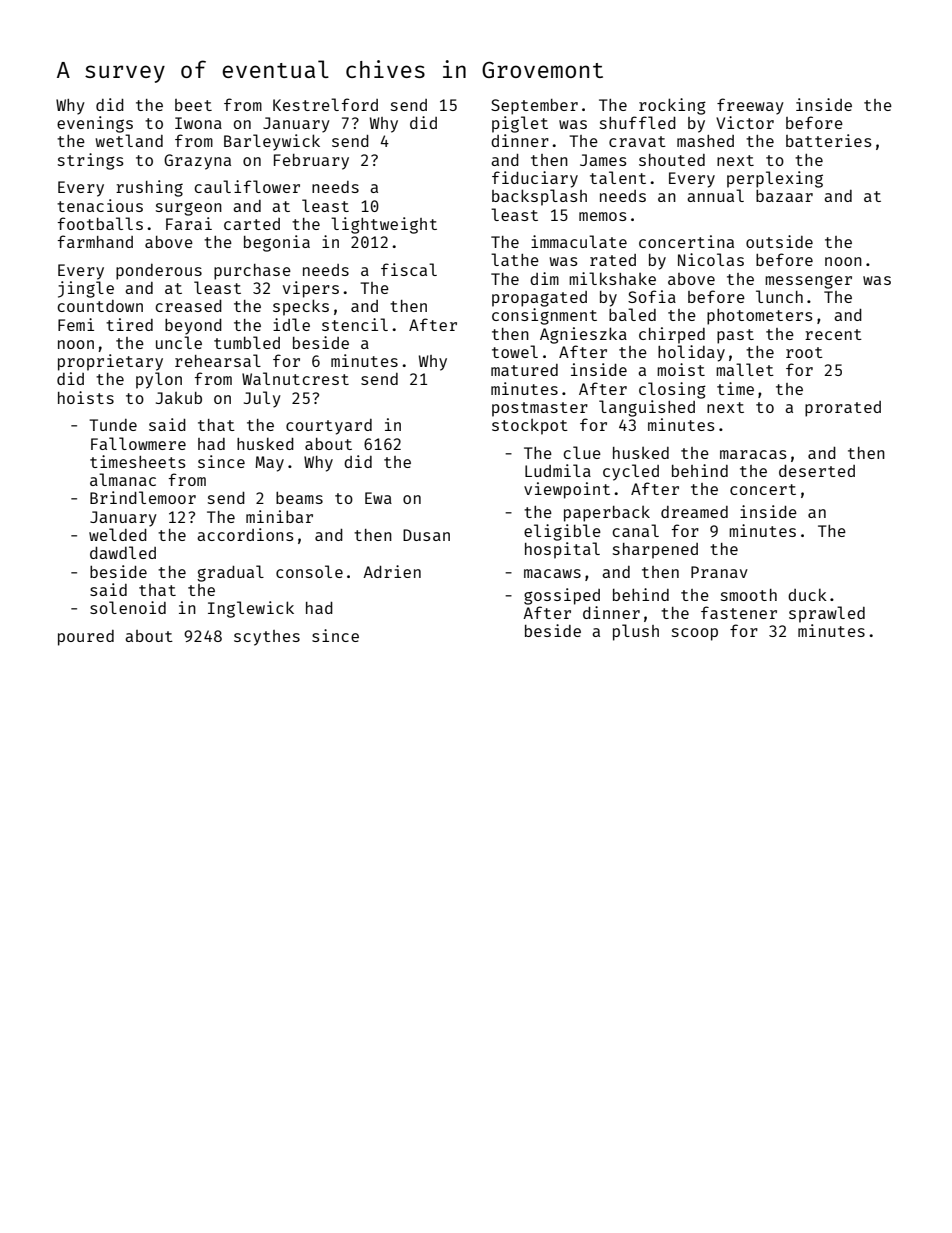 This screenshot has height=1233, width=952. Describe the element at coordinates (267, 638) in the screenshot. I see `scythes` at that location.
